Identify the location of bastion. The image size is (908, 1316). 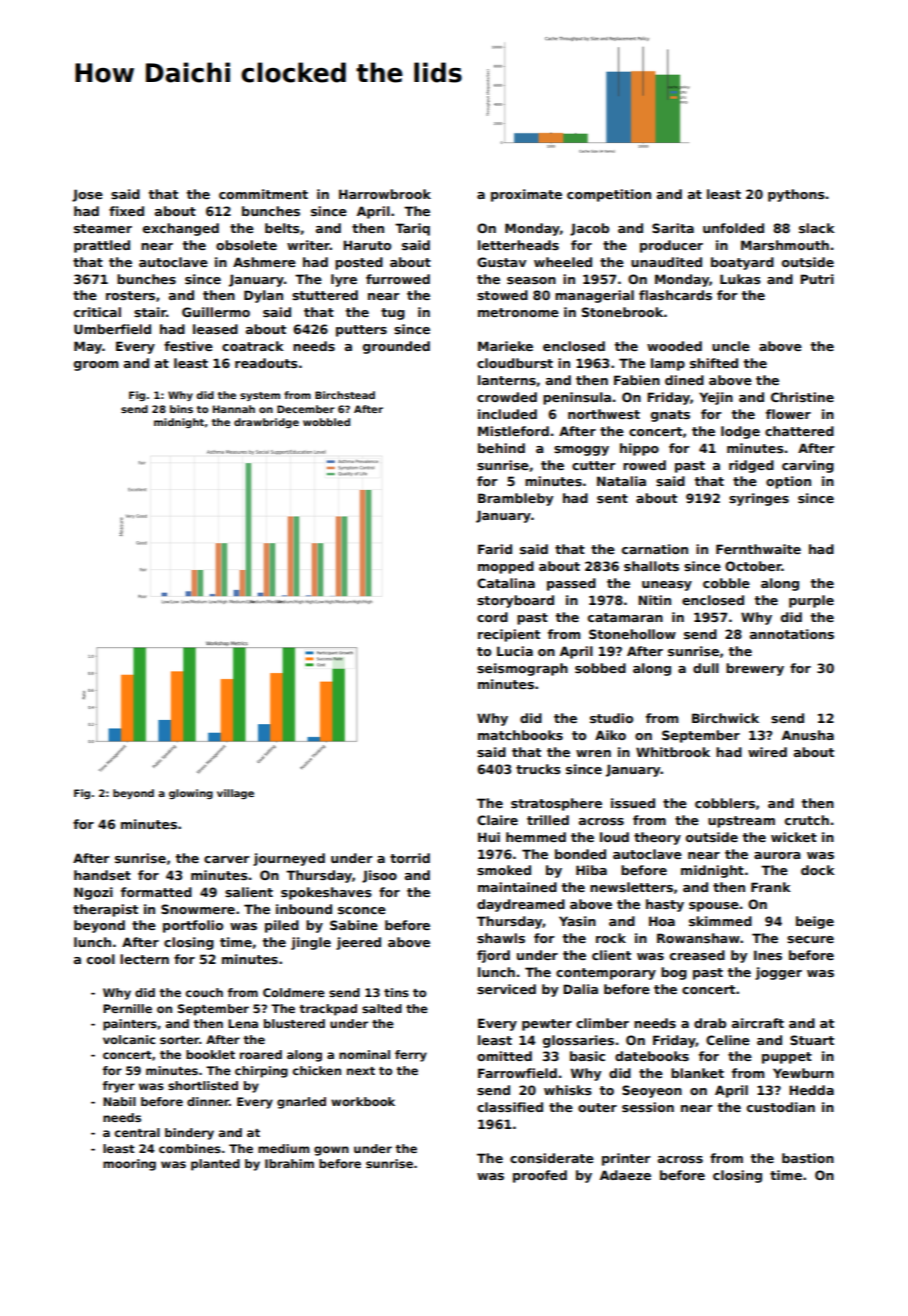
(808, 1158).
